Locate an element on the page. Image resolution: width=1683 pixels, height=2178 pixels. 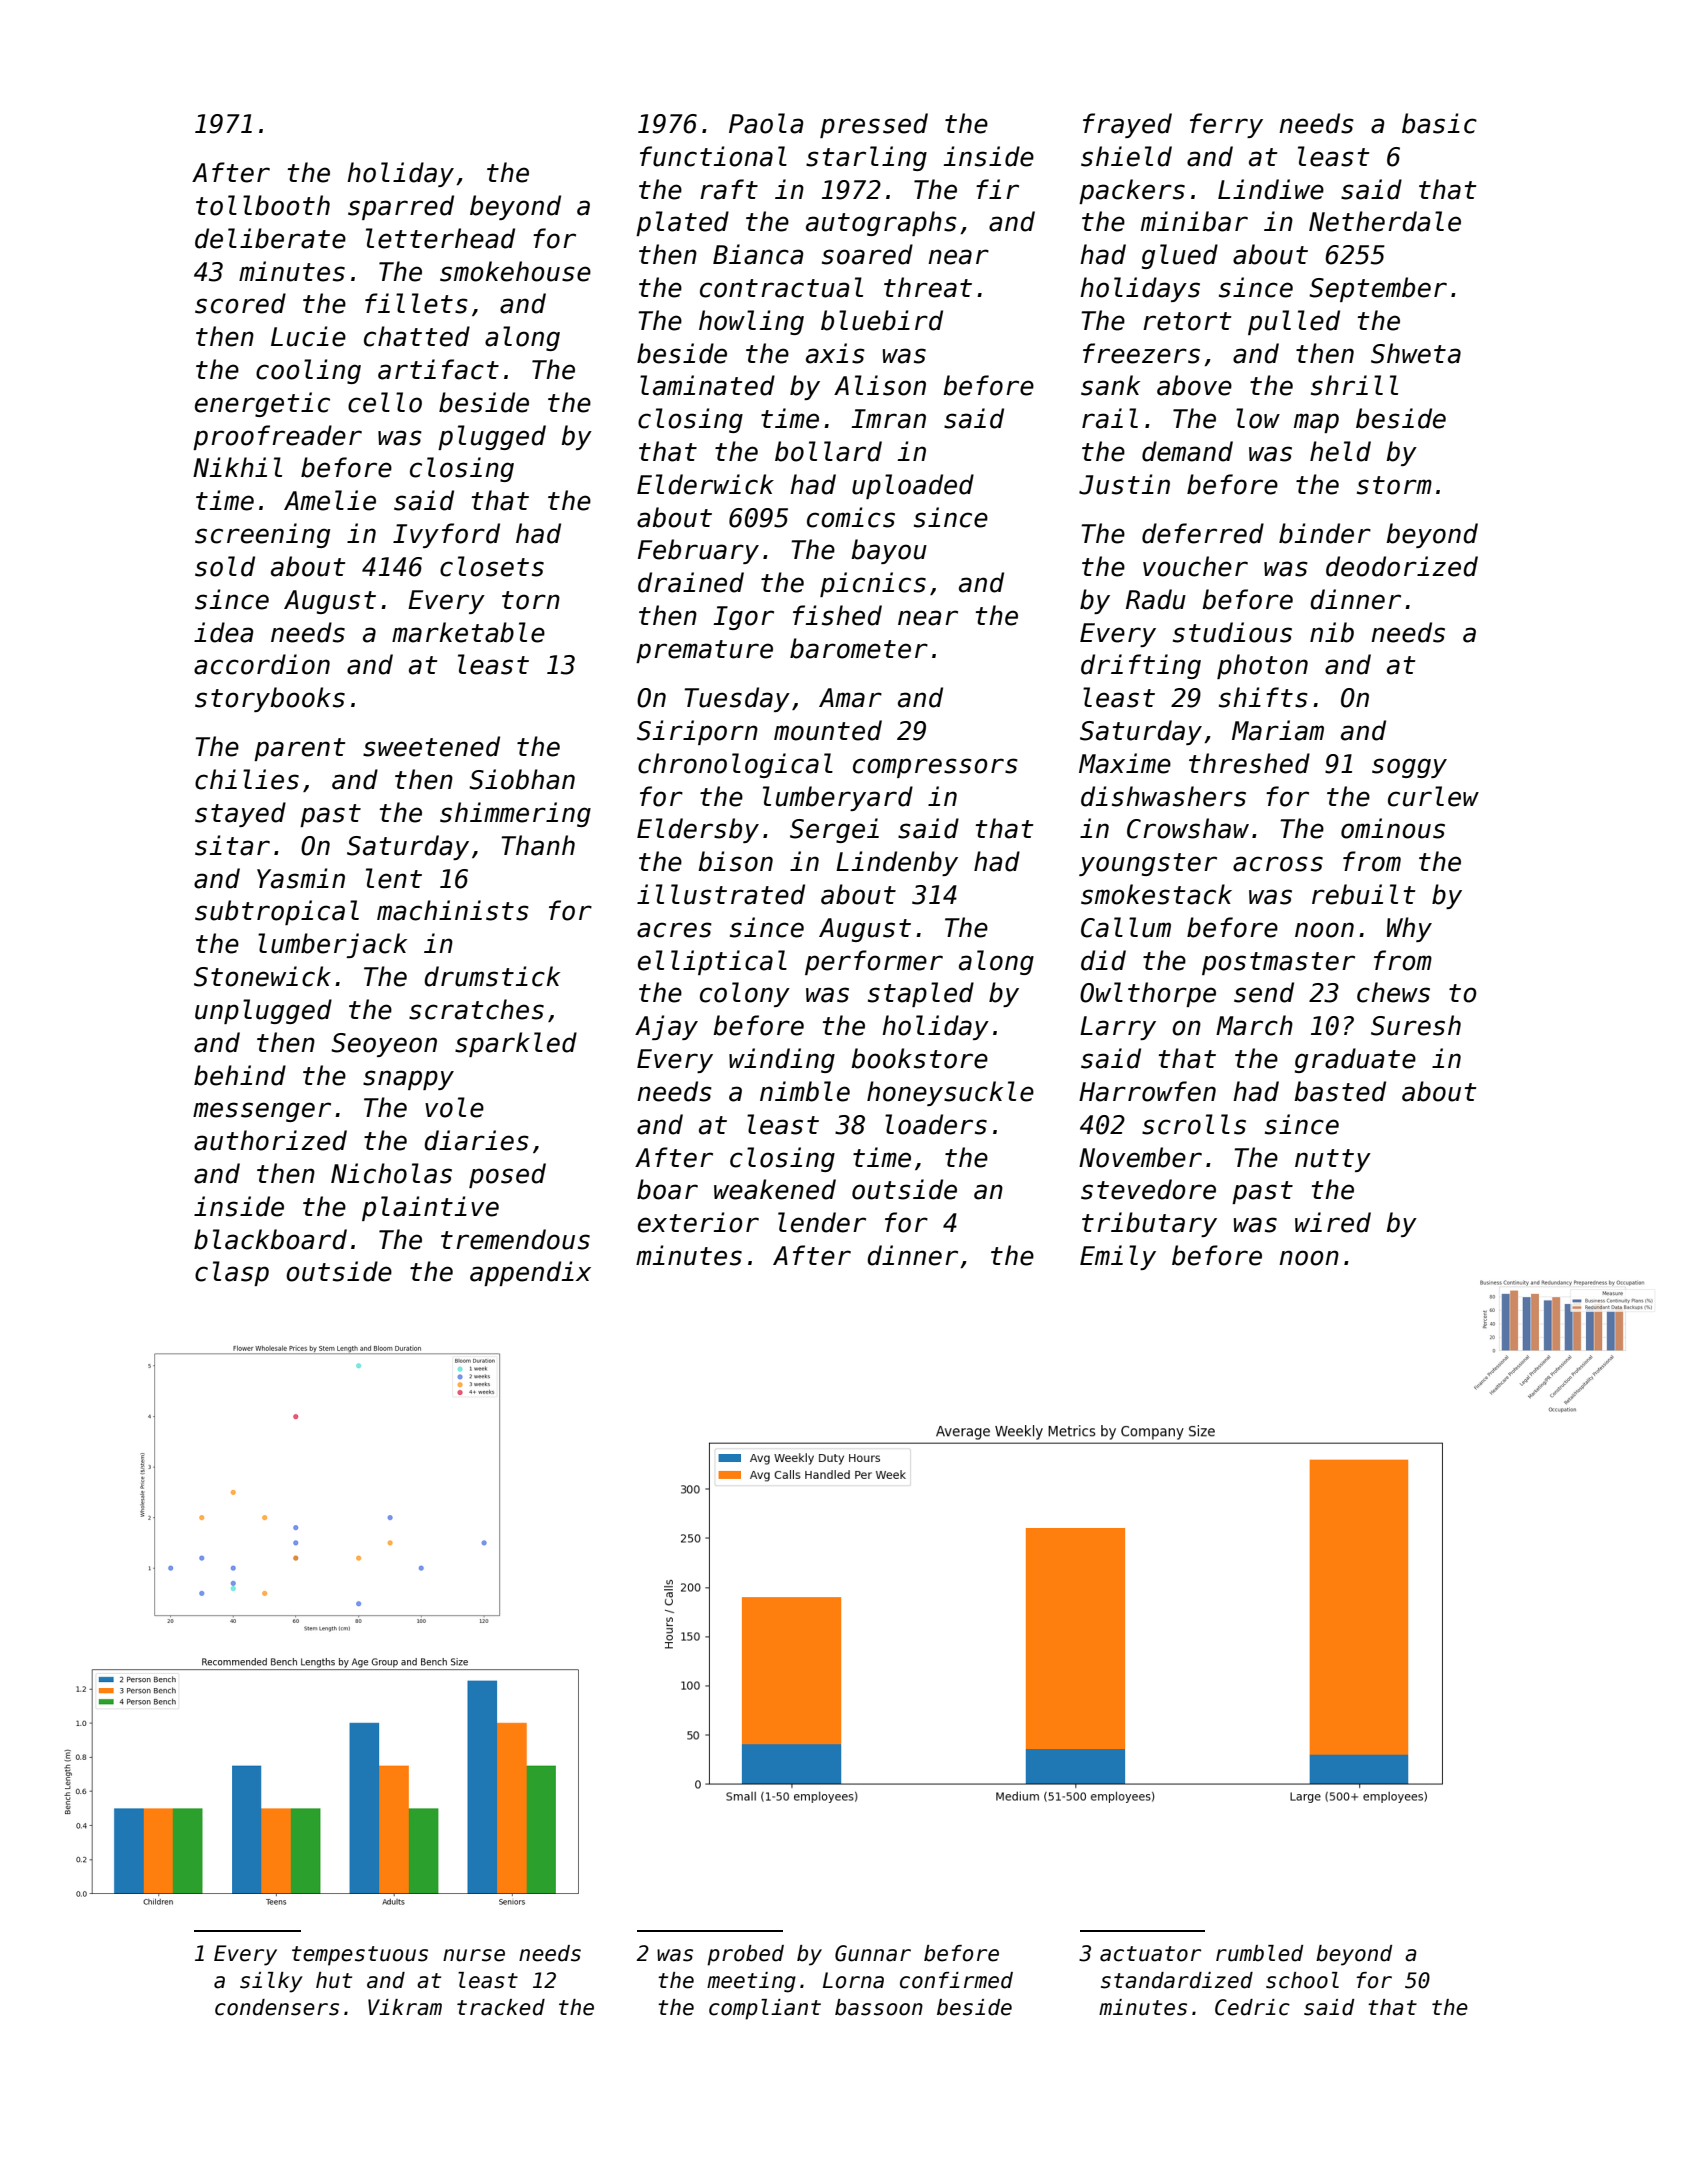
silky is located at coordinates (271, 1982).
